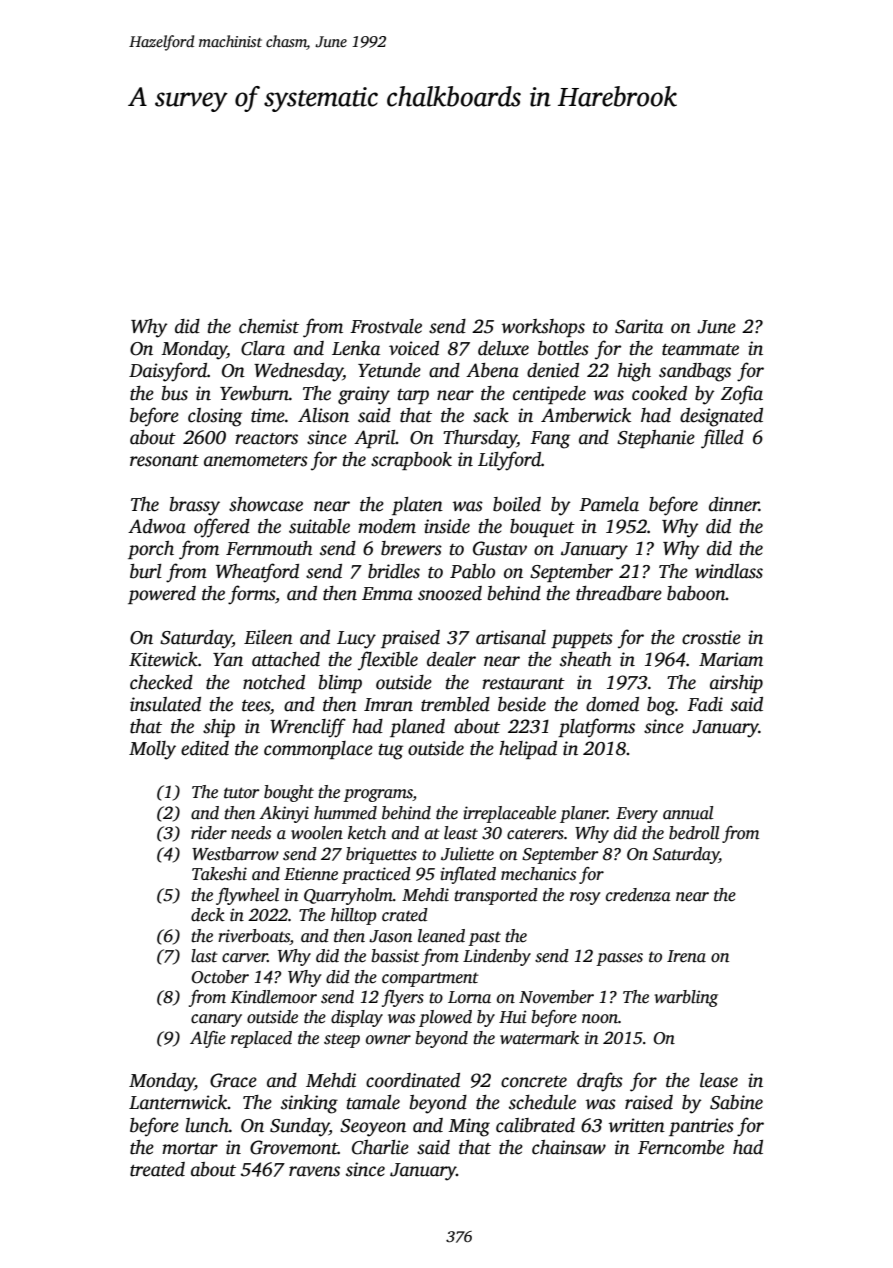 This document has height=1268, width=893. Describe the element at coordinates (742, 395) in the document. I see `Zofia` at that location.
